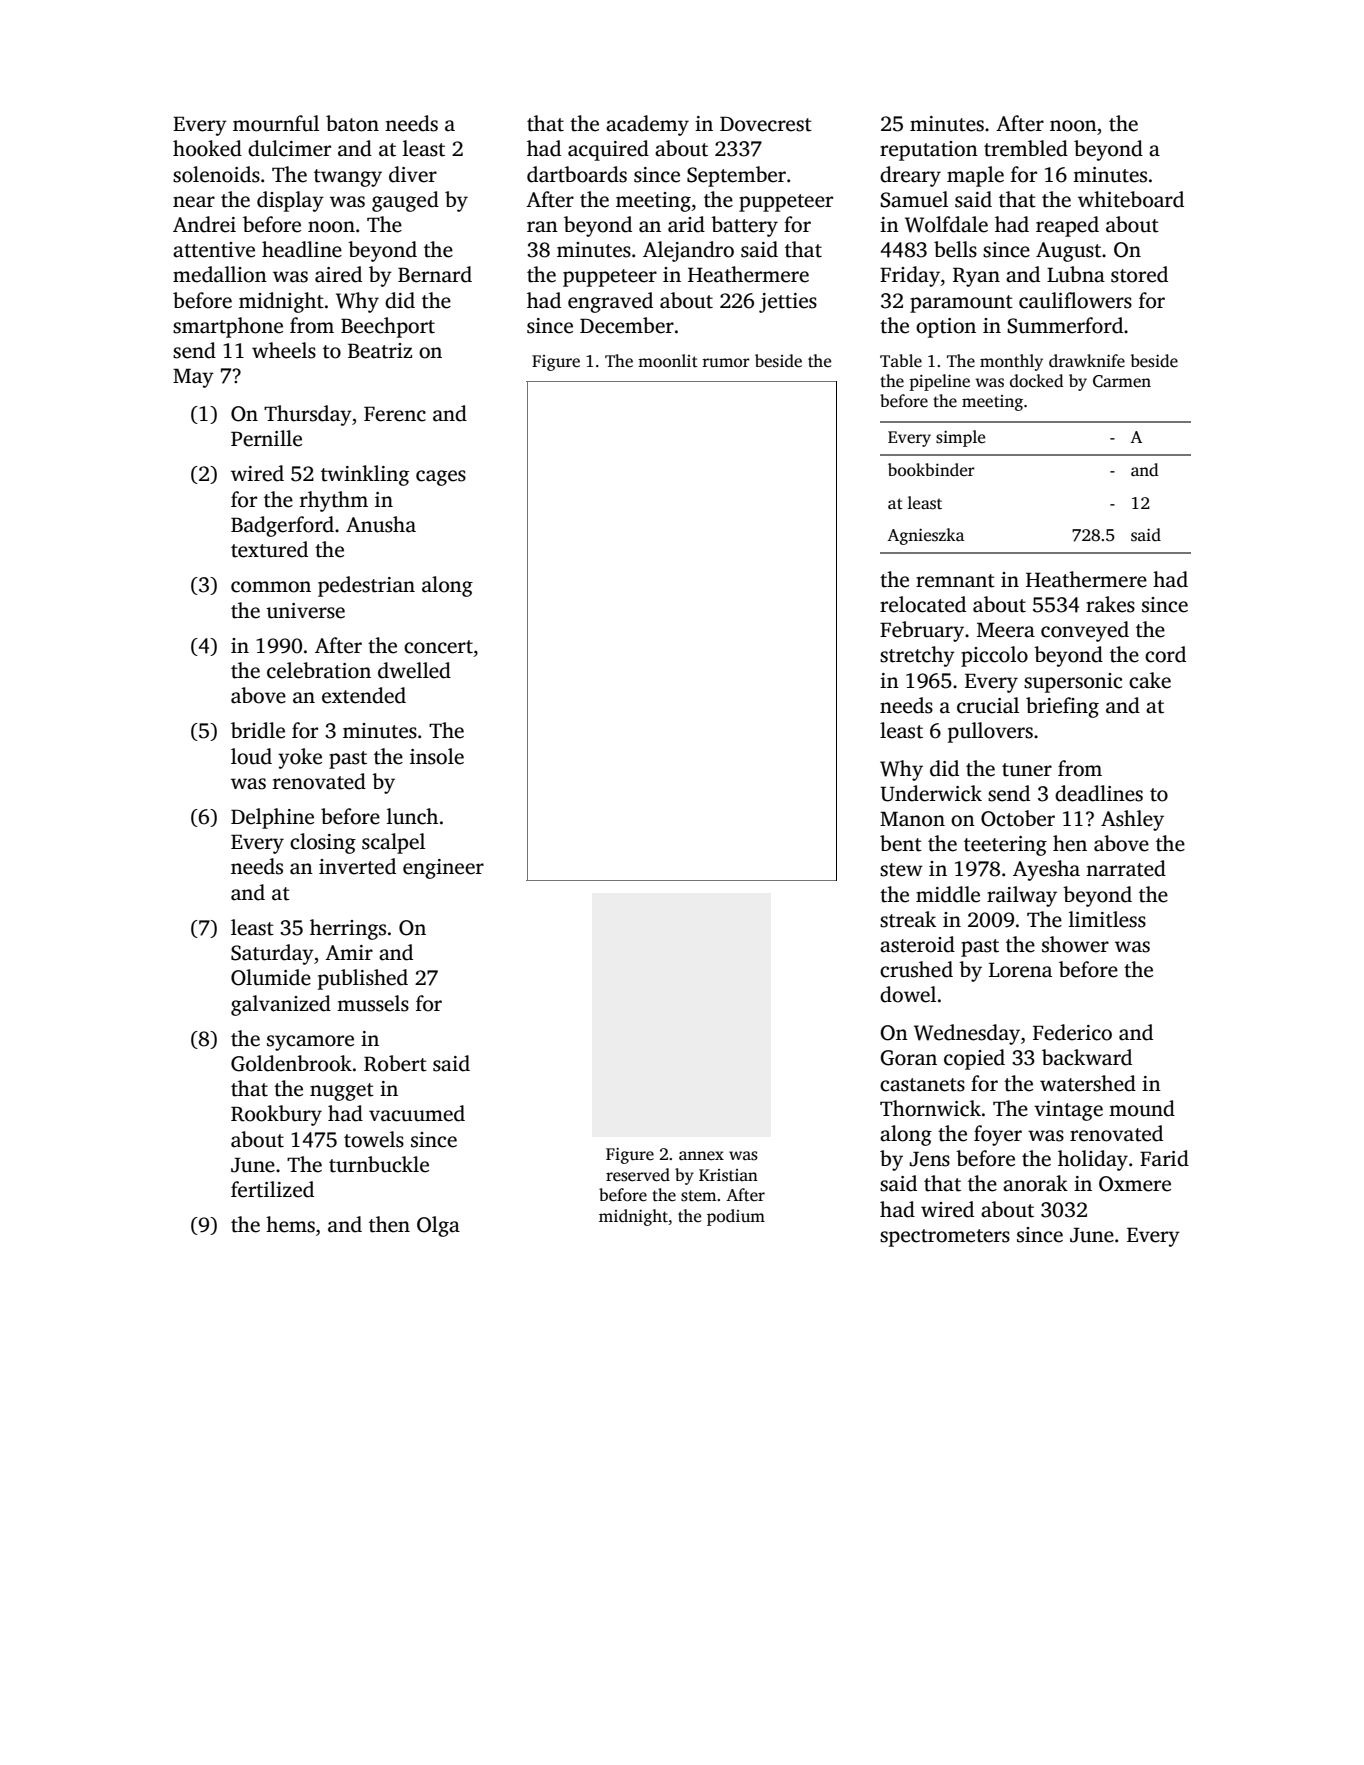  What do you see at coordinates (925, 536) in the page?
I see `Agnieszka` at bounding box center [925, 536].
